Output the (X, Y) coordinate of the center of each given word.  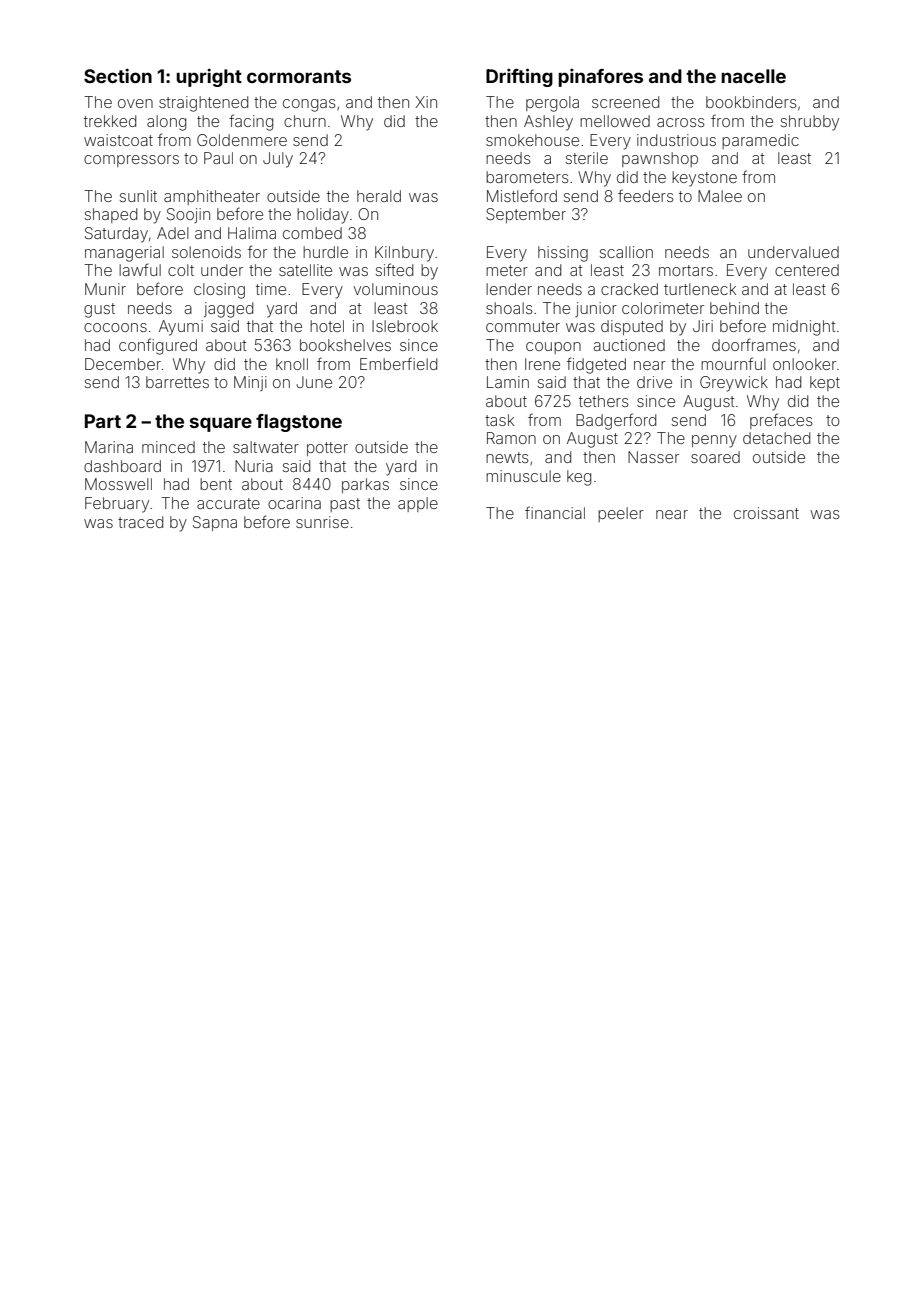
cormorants (299, 76)
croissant (766, 513)
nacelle (753, 76)
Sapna (215, 523)
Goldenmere (242, 140)
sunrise (322, 522)
